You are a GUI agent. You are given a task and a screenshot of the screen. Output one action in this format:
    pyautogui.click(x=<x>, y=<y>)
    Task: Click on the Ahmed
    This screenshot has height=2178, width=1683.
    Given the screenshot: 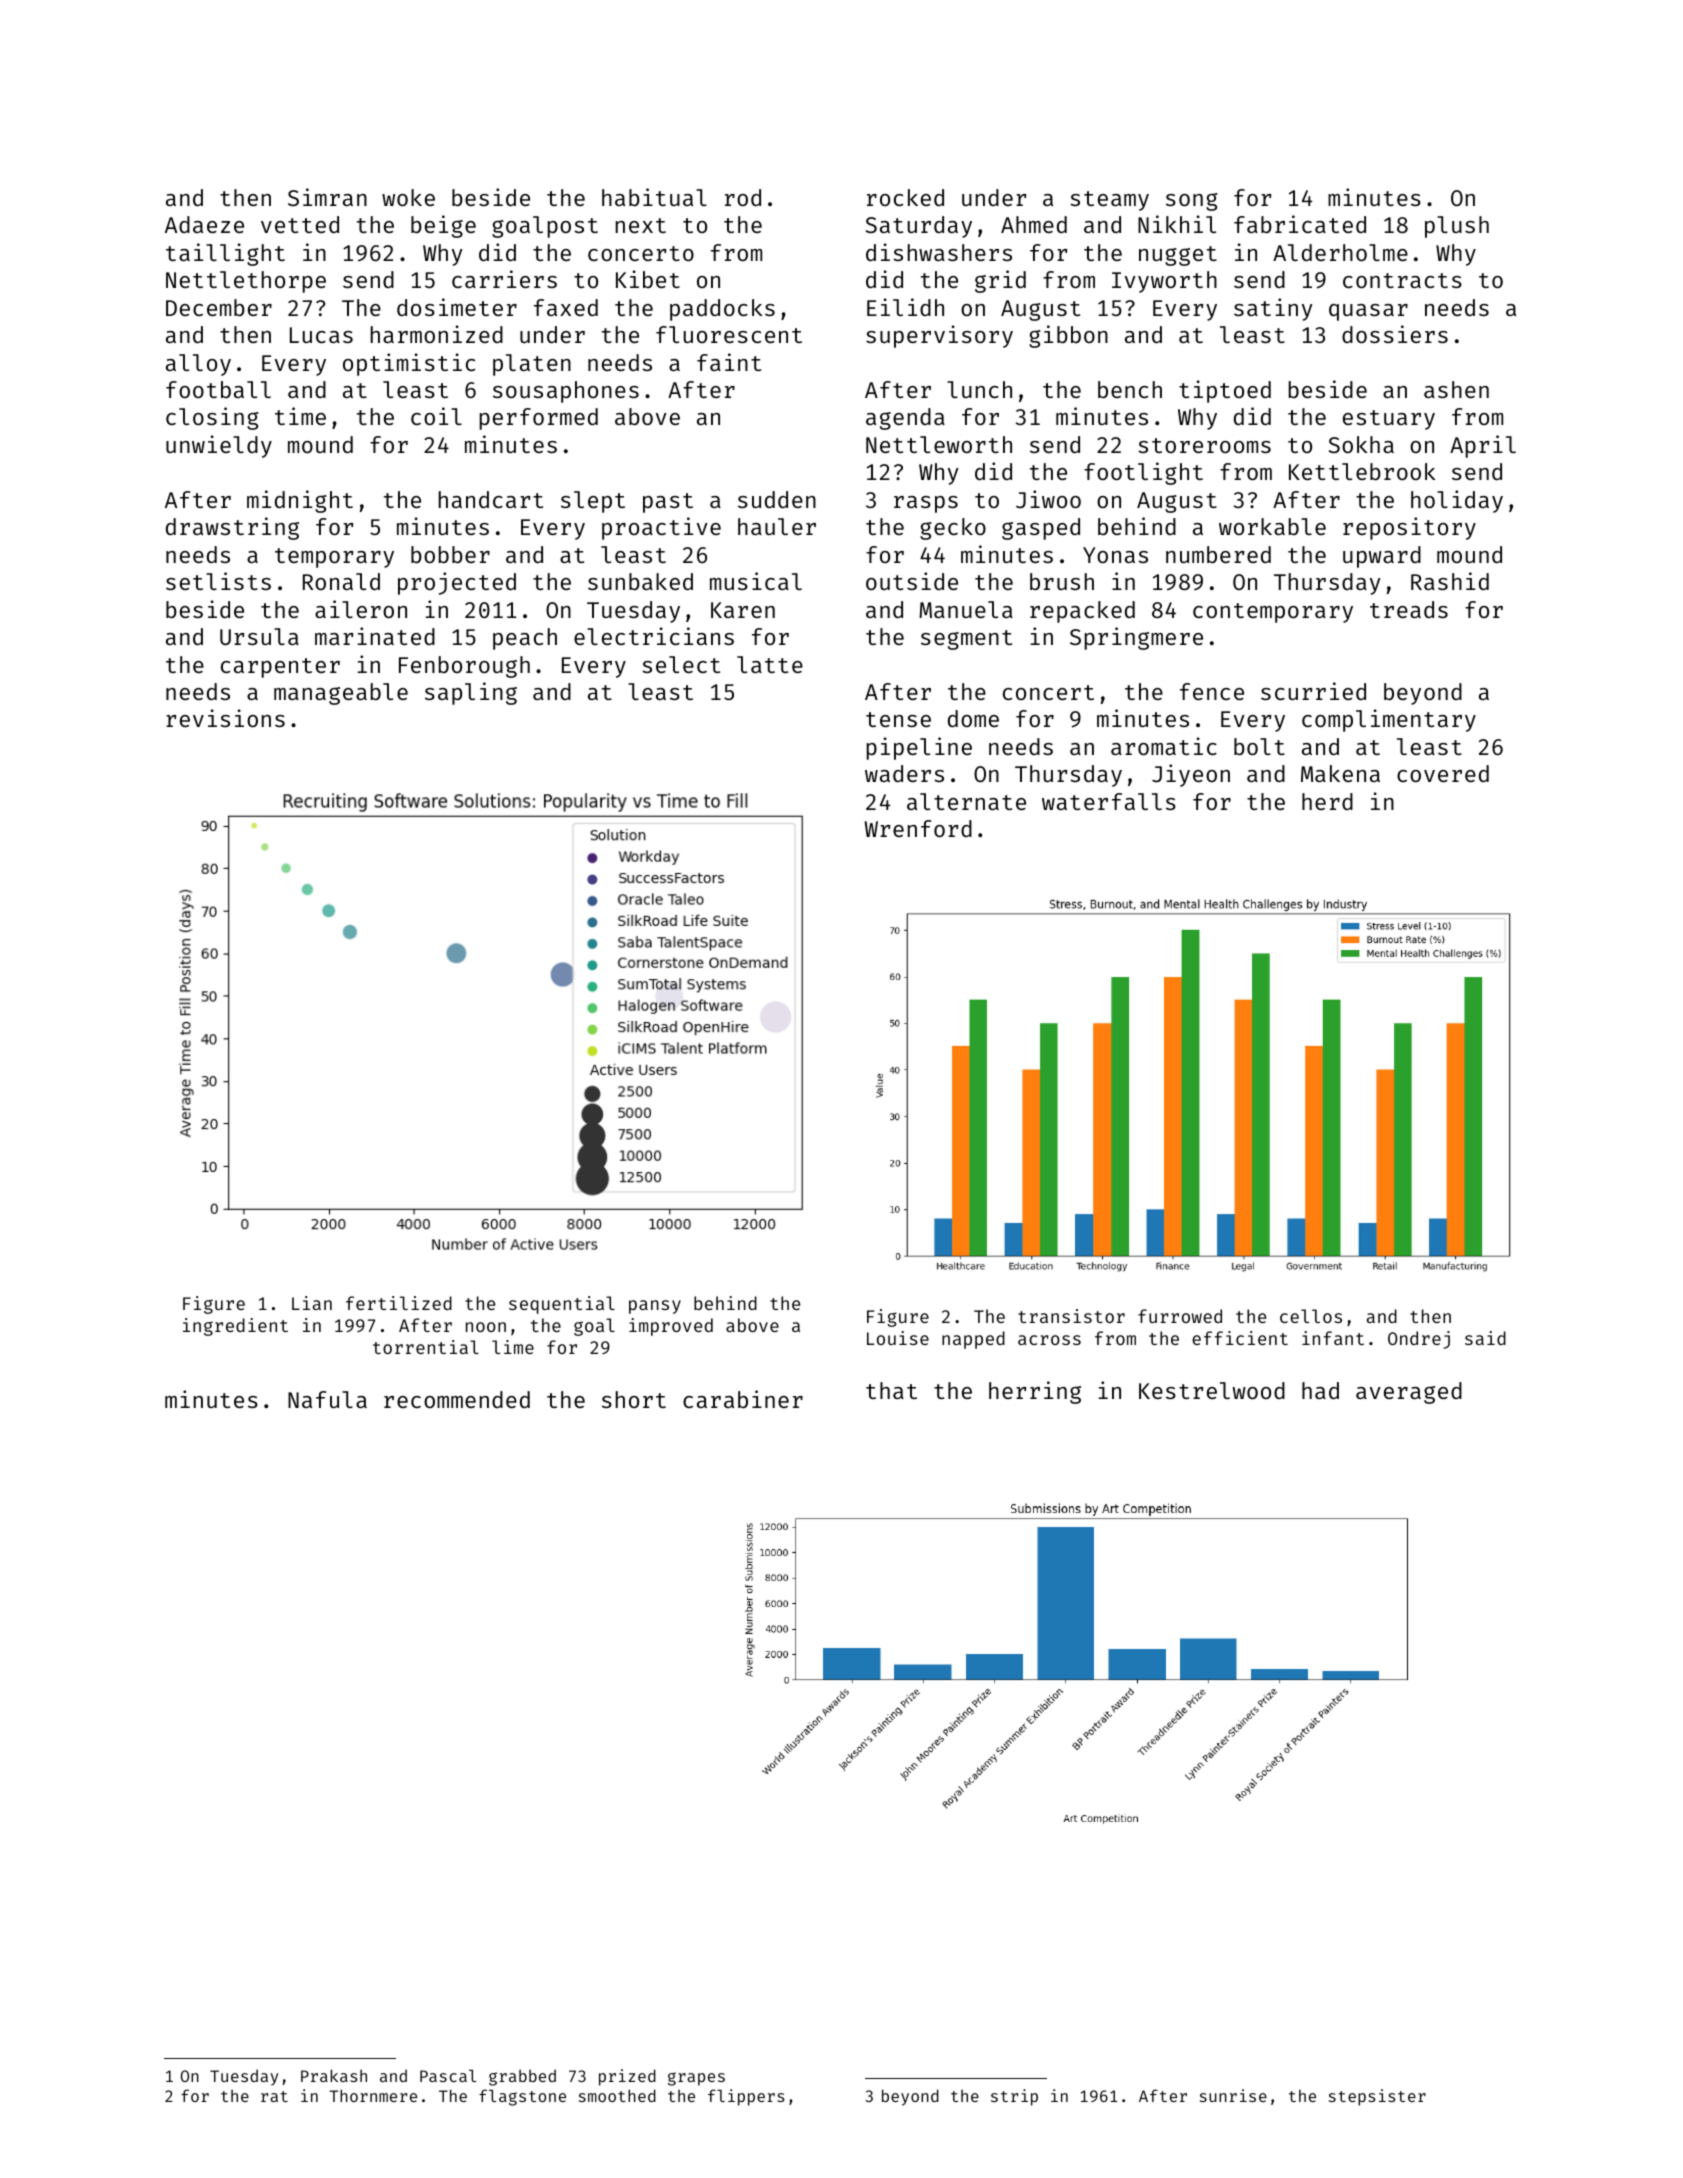 What is the action you would take?
    pyautogui.click(x=1034, y=224)
